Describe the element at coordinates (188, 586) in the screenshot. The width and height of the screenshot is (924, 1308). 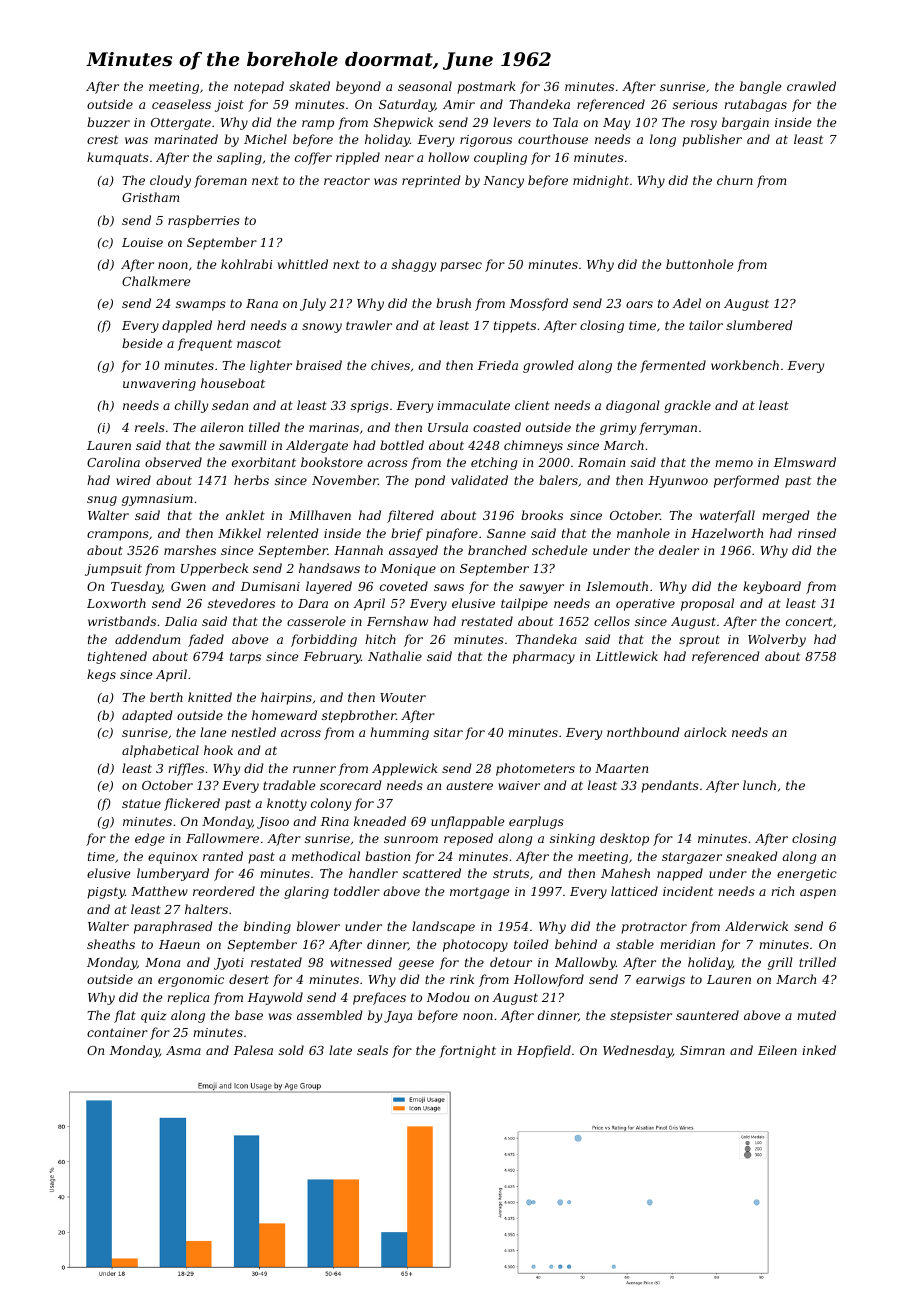
I see `Gwen` at that location.
